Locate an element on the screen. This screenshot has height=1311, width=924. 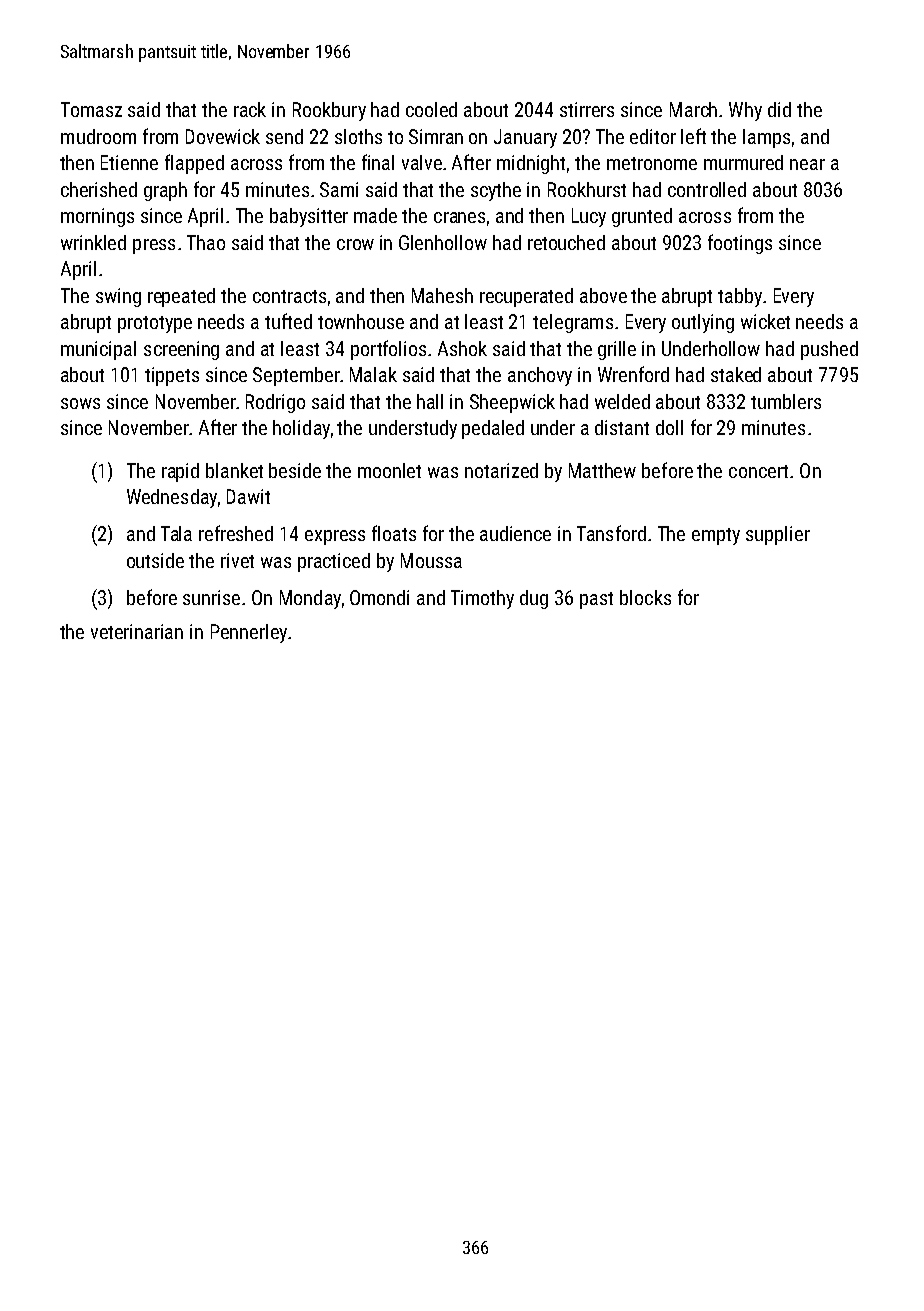
Matthew is located at coordinates (602, 470).
